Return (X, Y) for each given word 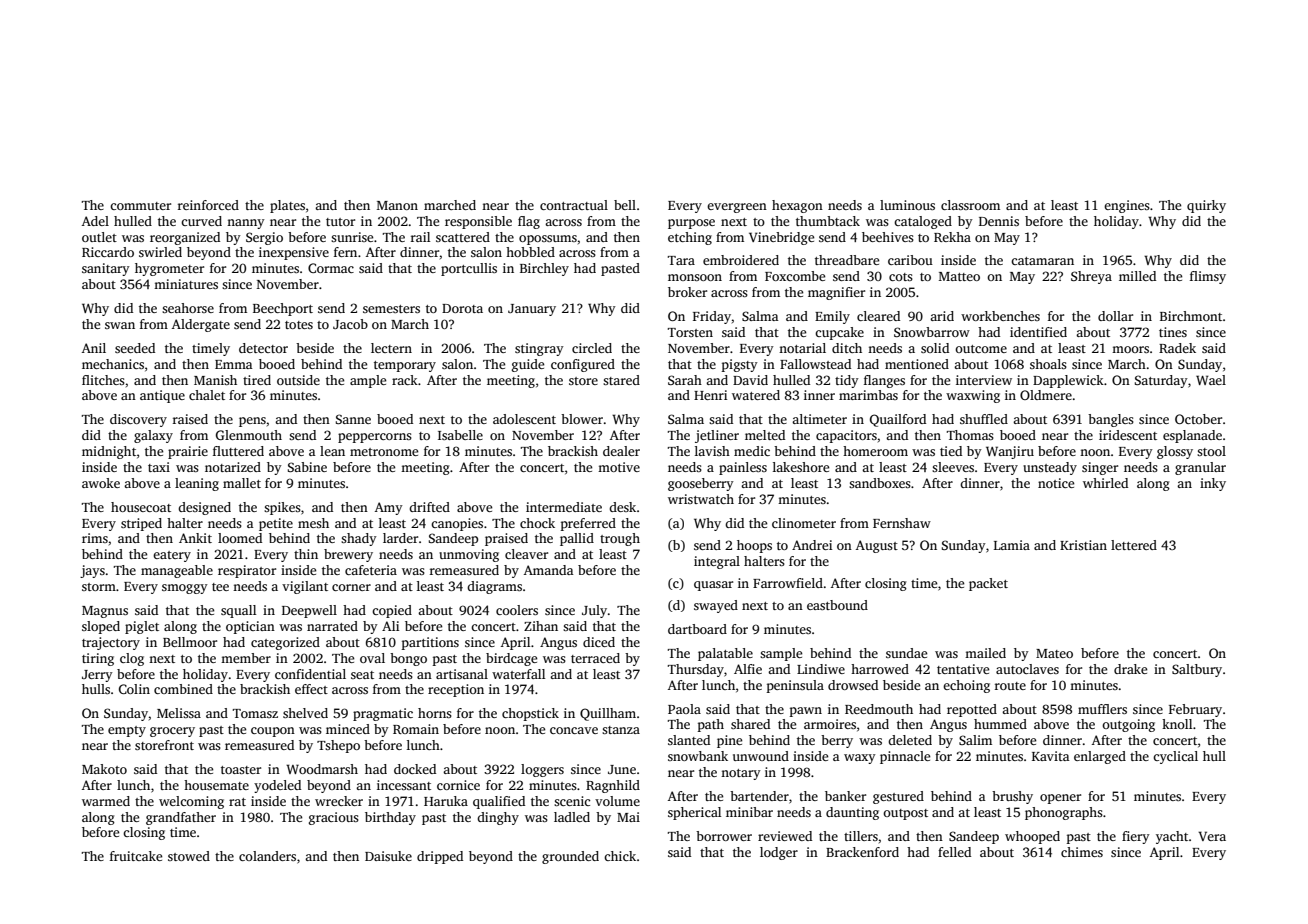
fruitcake (136, 856)
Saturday (1161, 381)
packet (988, 584)
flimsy (1208, 277)
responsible (478, 222)
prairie (188, 452)
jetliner (717, 436)
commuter (140, 206)
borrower (724, 836)
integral (717, 562)
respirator (247, 571)
